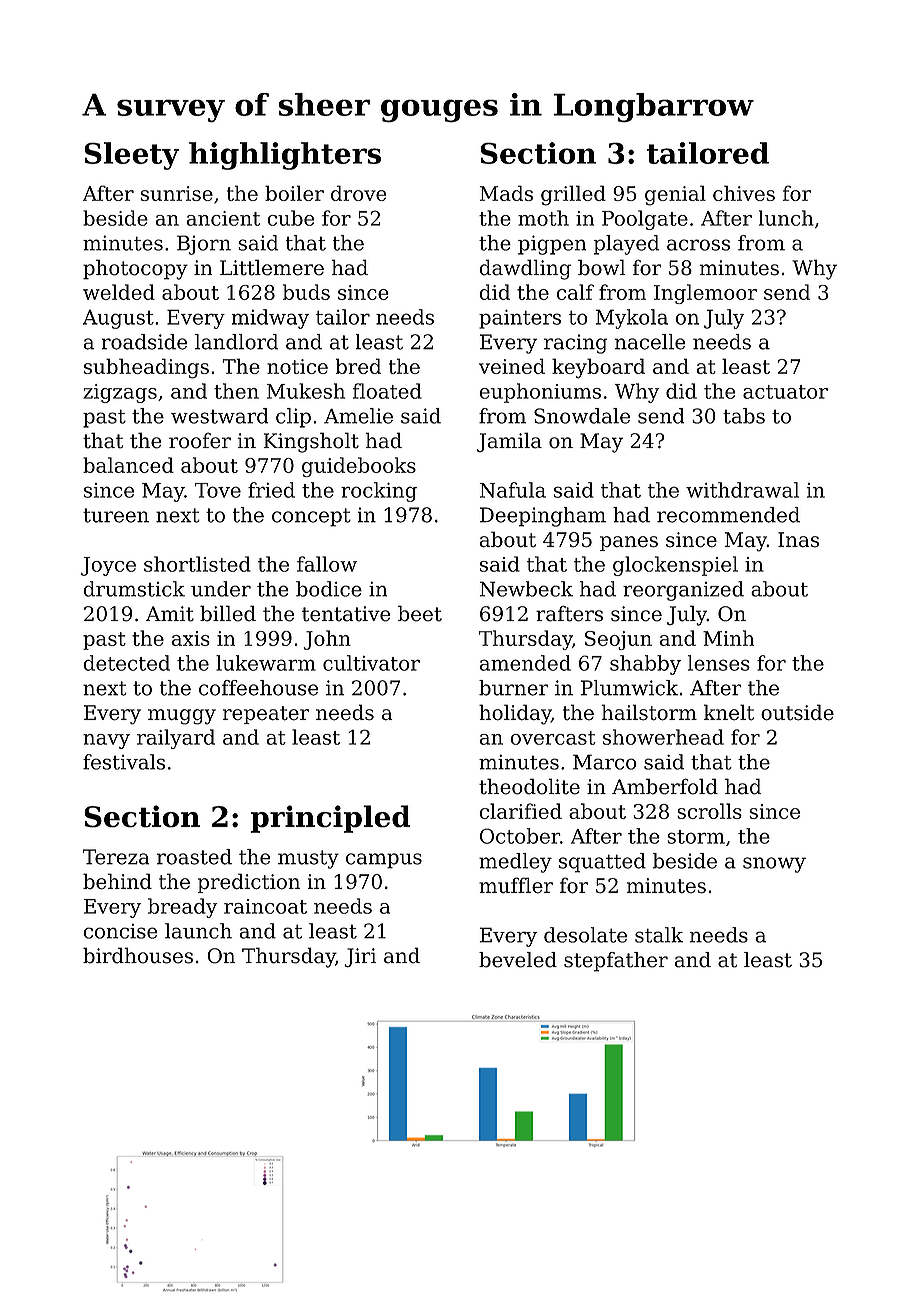 Image resolution: width=924 pixels, height=1314 pixels. I want to click on Newbeck, so click(526, 589).
